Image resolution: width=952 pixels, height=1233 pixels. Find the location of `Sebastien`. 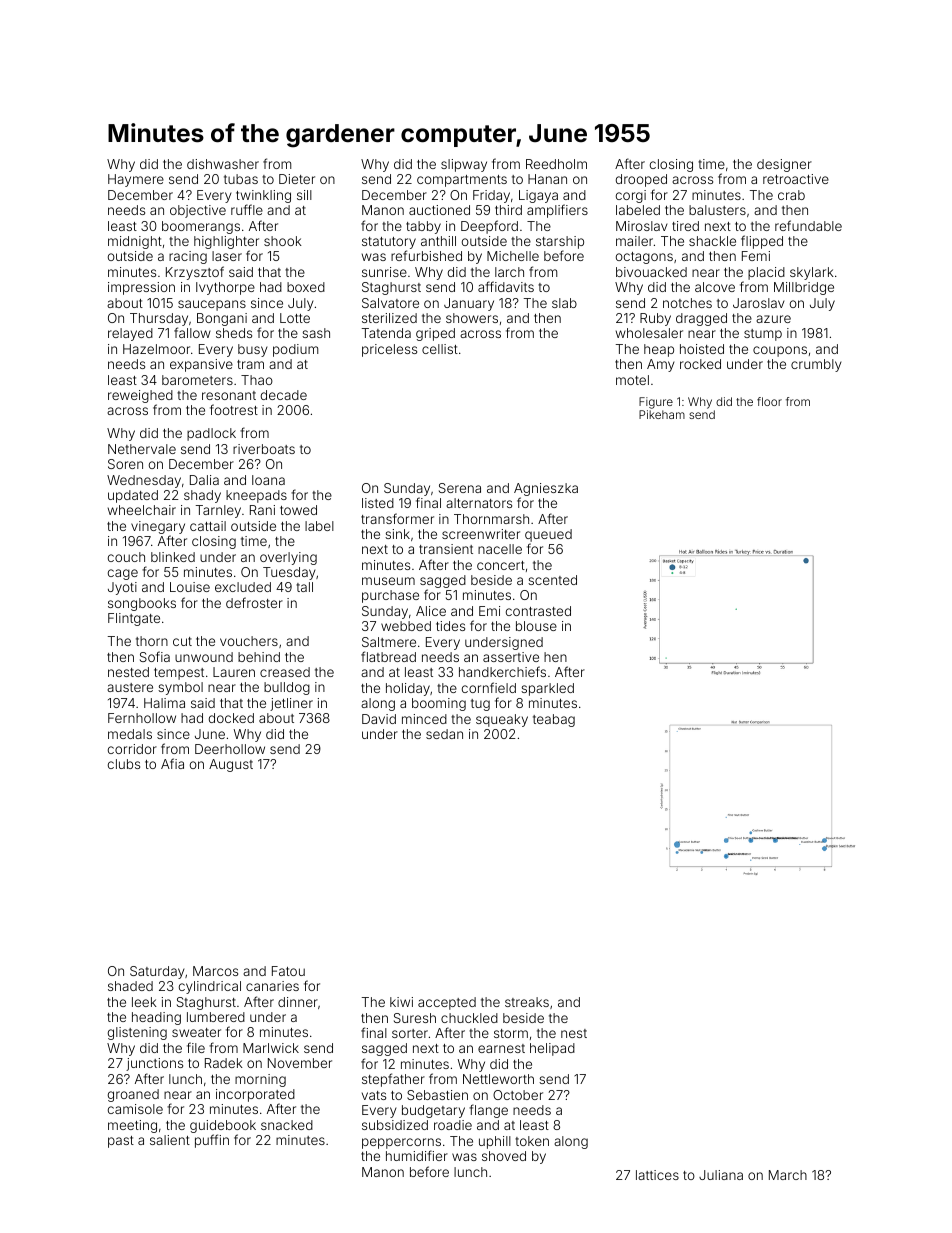

Sebastien is located at coordinates (437, 1095).
